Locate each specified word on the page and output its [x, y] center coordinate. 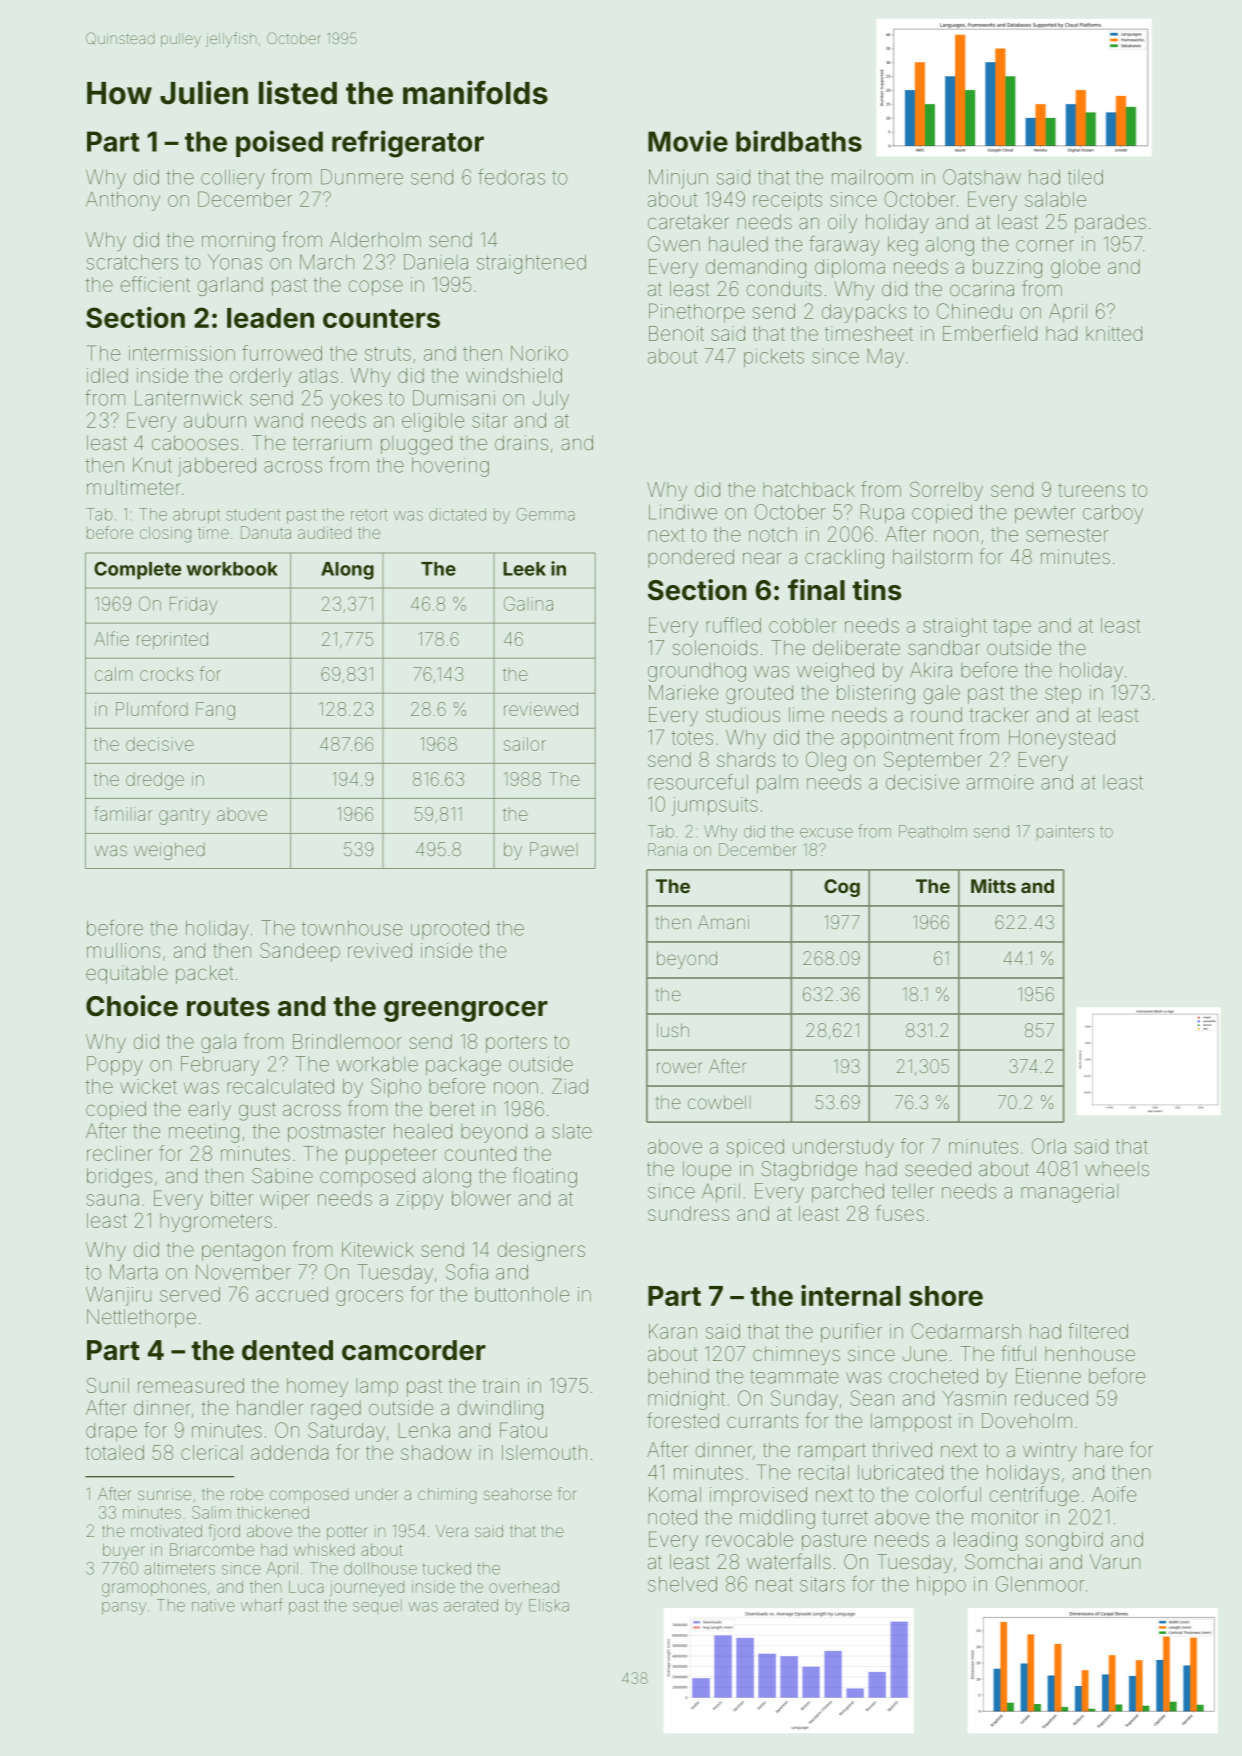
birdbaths [799, 141]
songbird [1064, 1541]
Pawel [552, 849]
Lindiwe [683, 512]
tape [1012, 627]
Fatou [523, 1430]
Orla [1049, 1146]
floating [545, 1177]
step [1063, 695]
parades [1110, 223]
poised [279, 143]
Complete [137, 570]
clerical [211, 1452]
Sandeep [300, 952]
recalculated [280, 1086]
